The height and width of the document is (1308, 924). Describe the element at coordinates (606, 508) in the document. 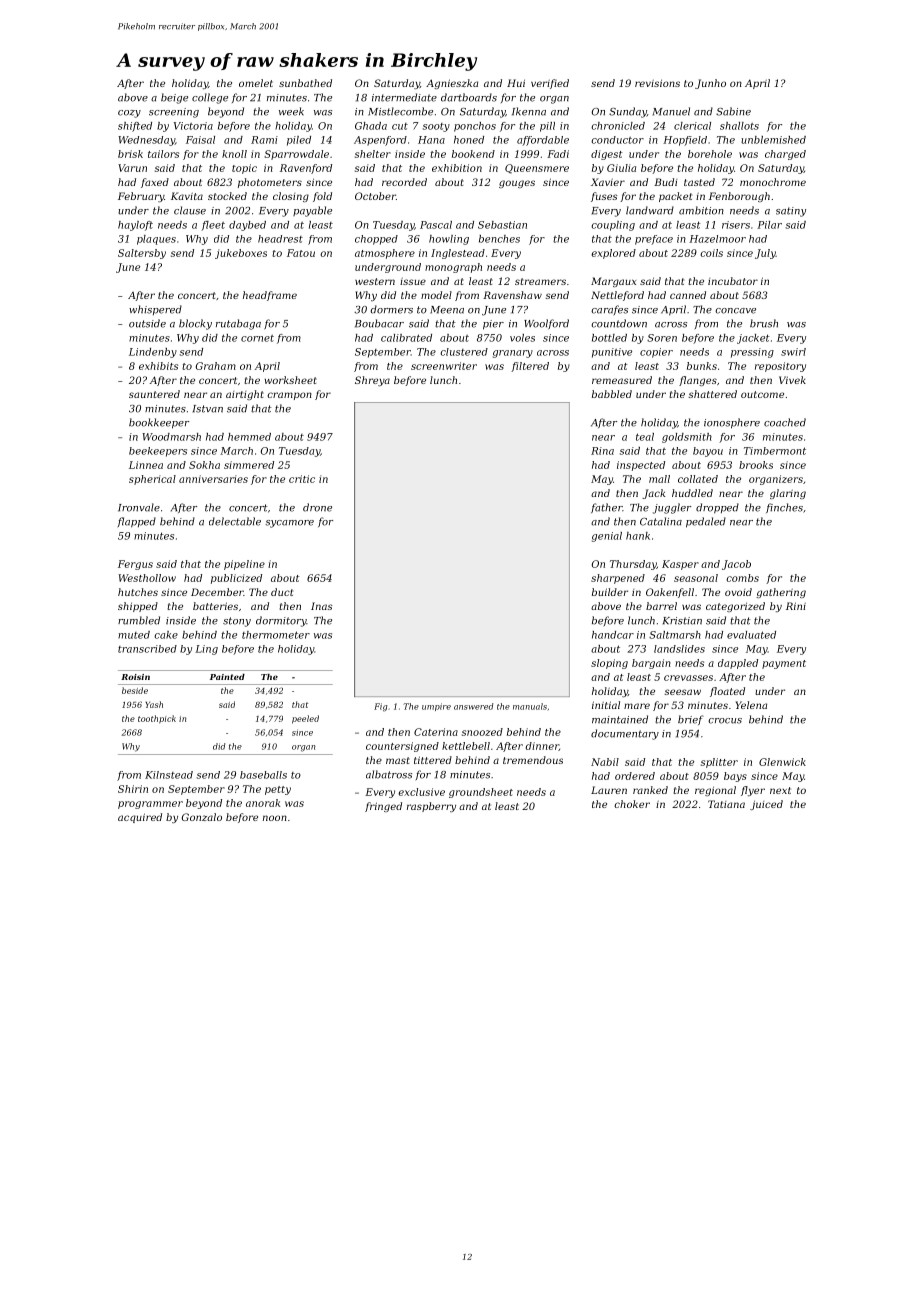

I see `father` at that location.
